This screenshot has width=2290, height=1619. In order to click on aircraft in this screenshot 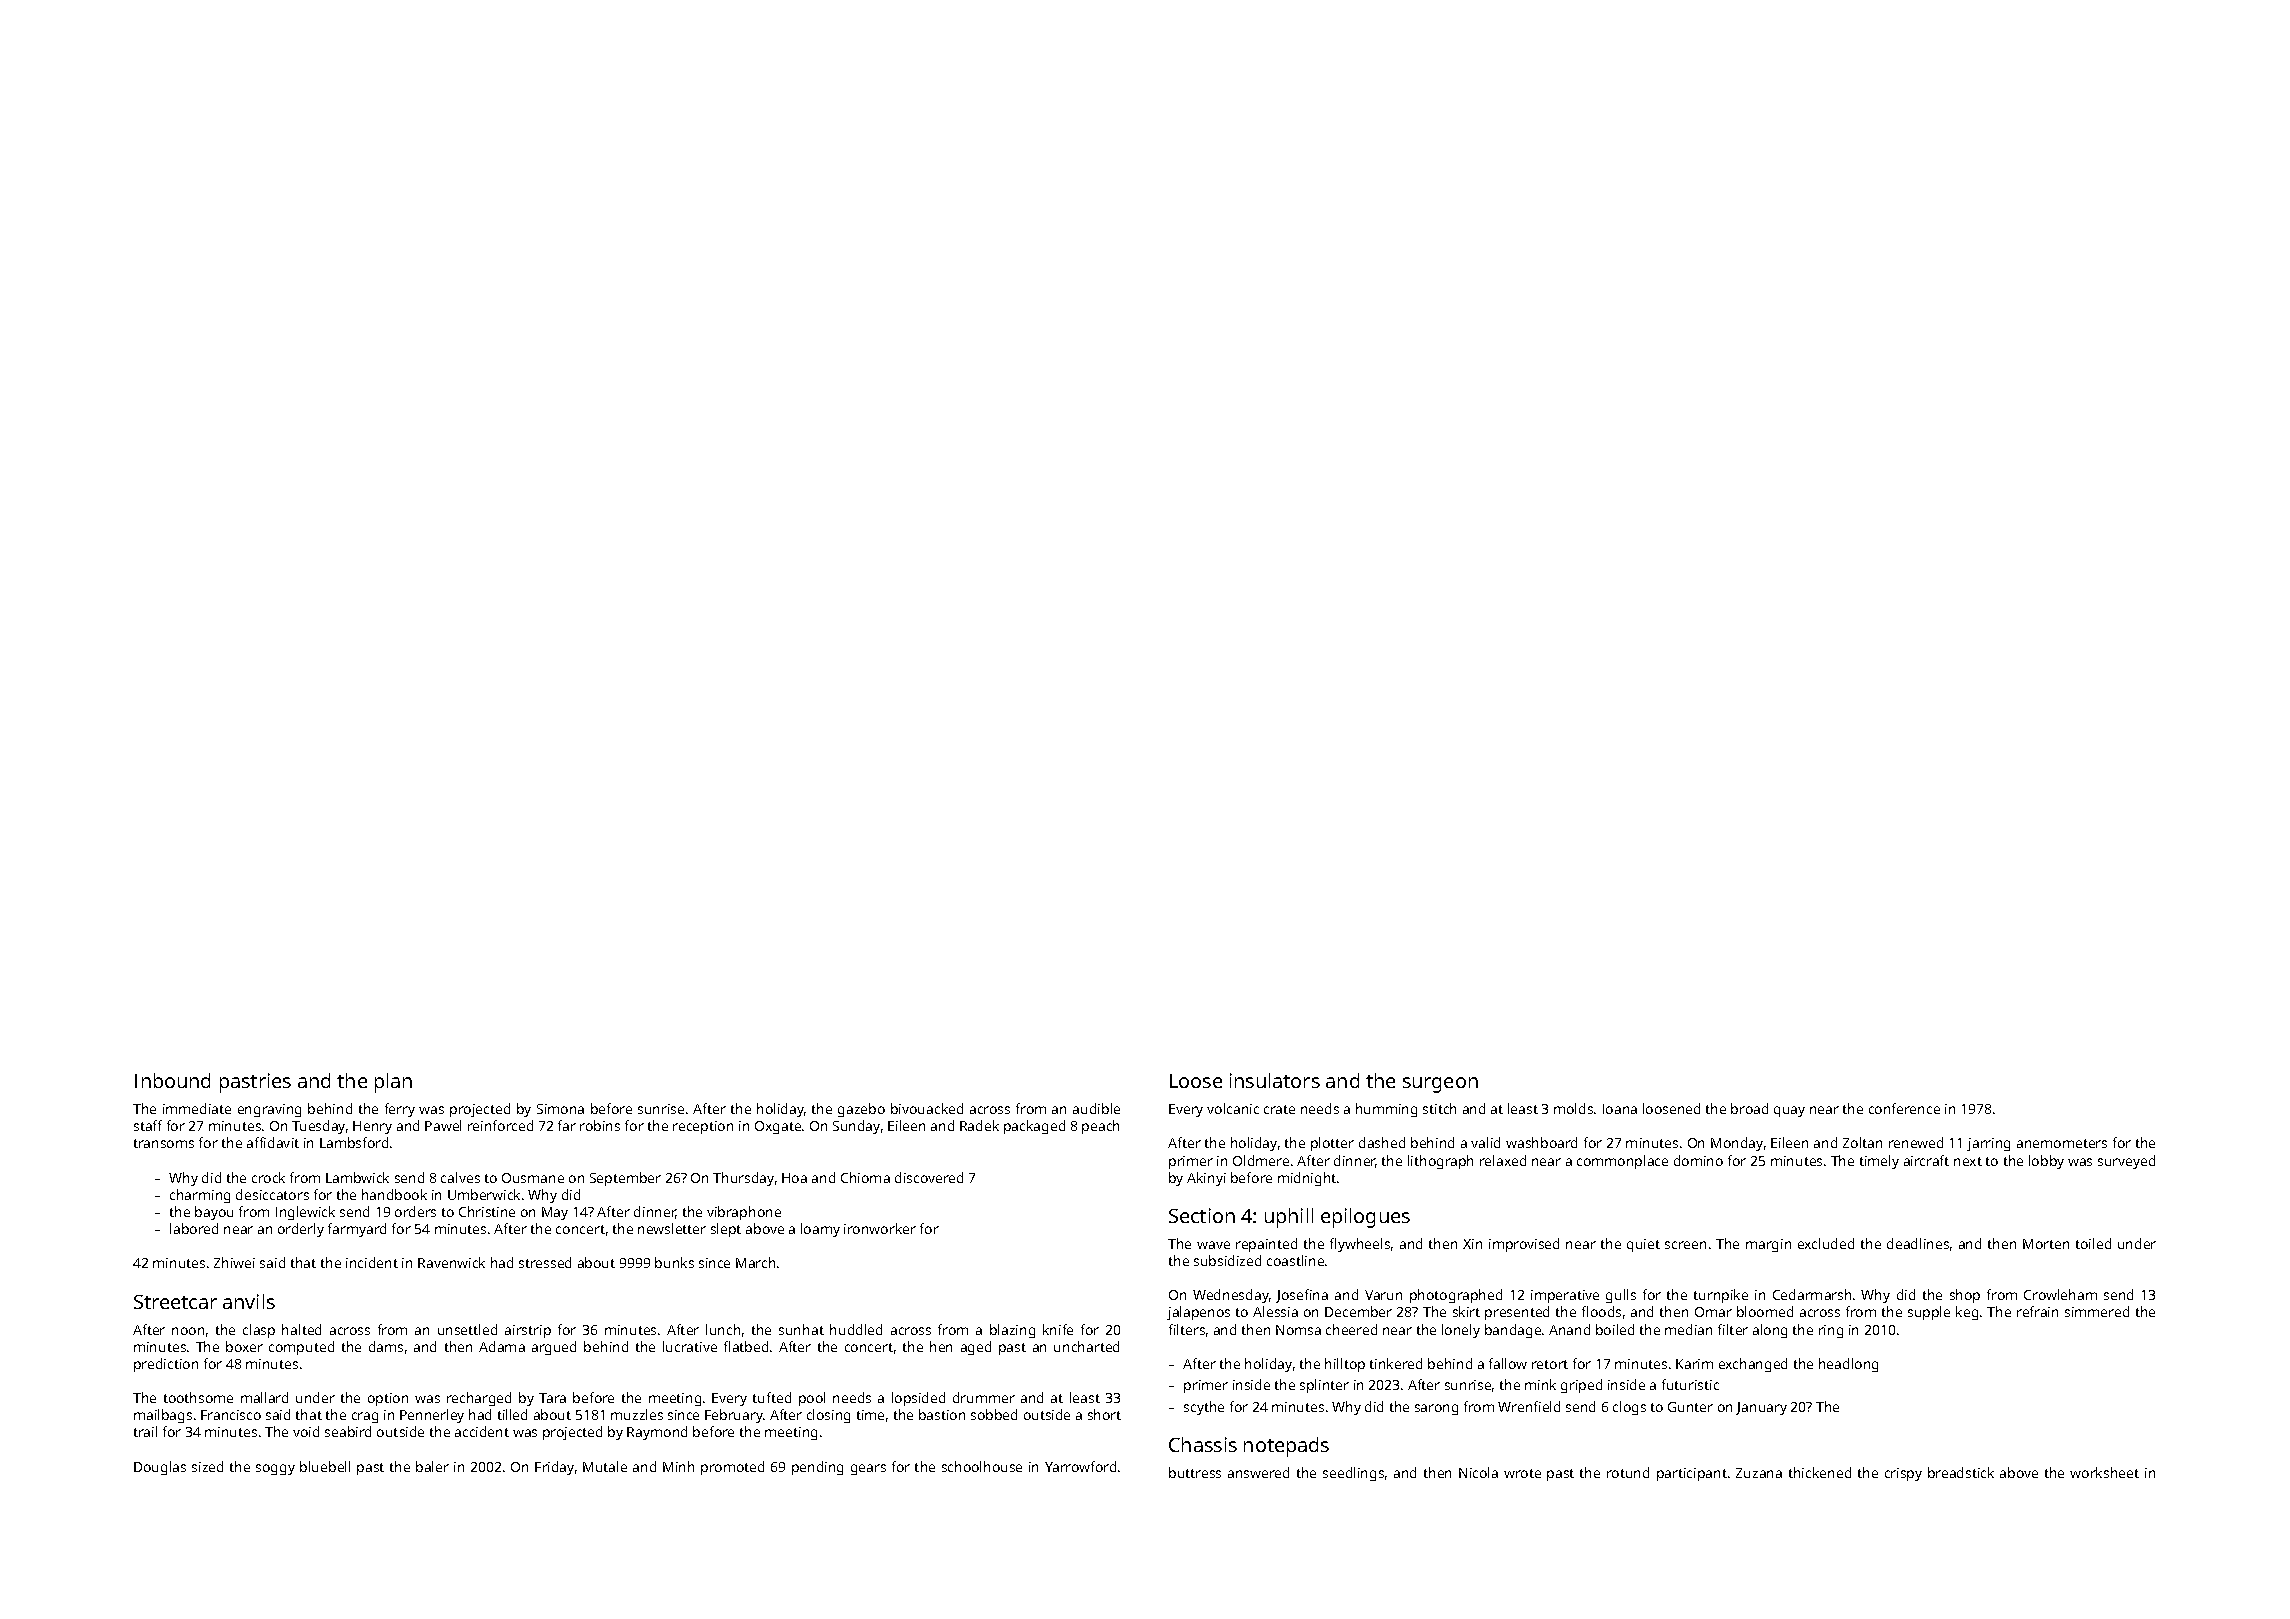, I will do `click(1926, 1160)`.
